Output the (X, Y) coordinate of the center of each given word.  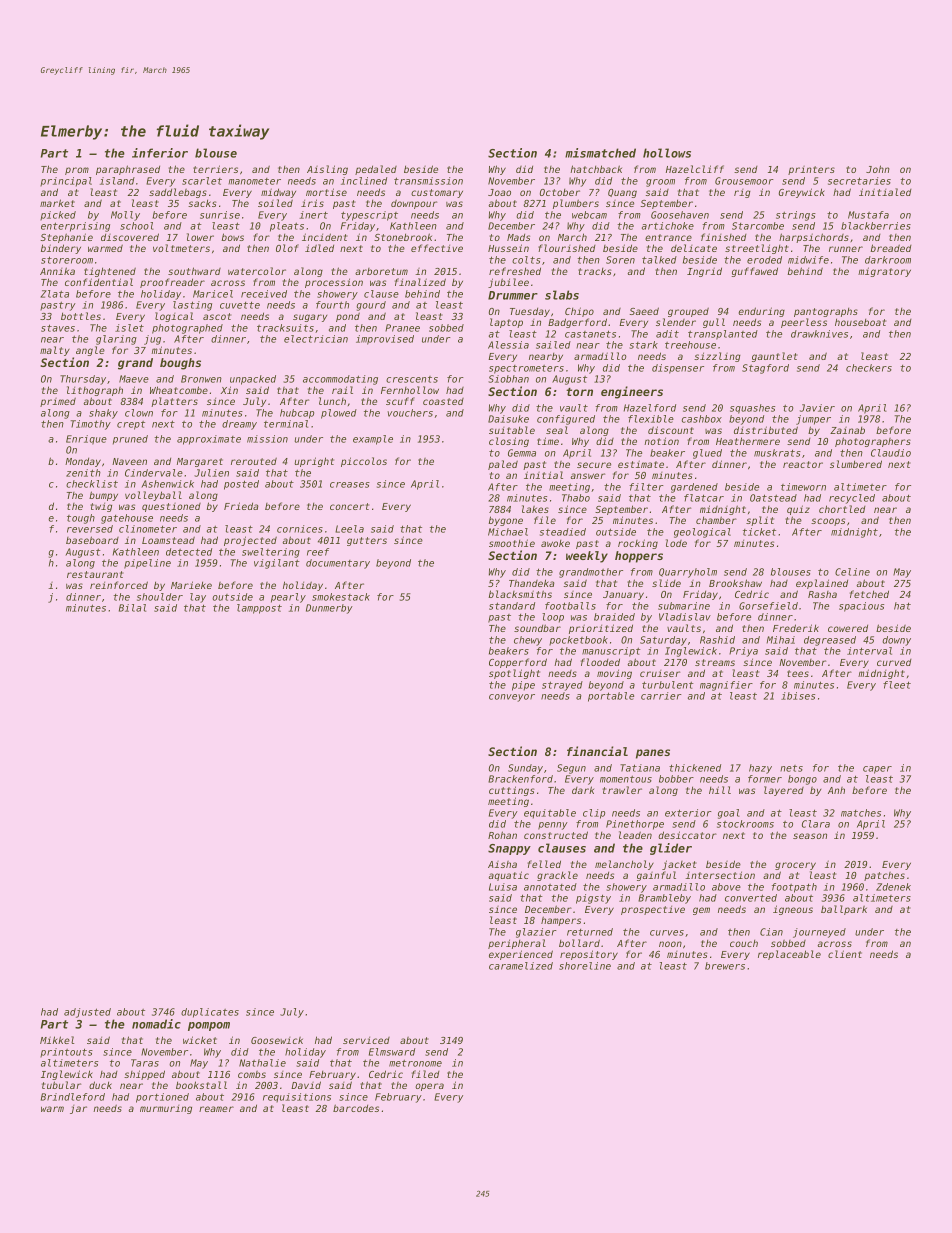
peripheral (517, 944)
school (137, 226)
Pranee (402, 328)
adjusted (87, 1013)
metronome (415, 1063)
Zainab (847, 430)
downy (896, 641)
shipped (144, 1075)
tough (81, 519)
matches (861, 813)
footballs (570, 606)
